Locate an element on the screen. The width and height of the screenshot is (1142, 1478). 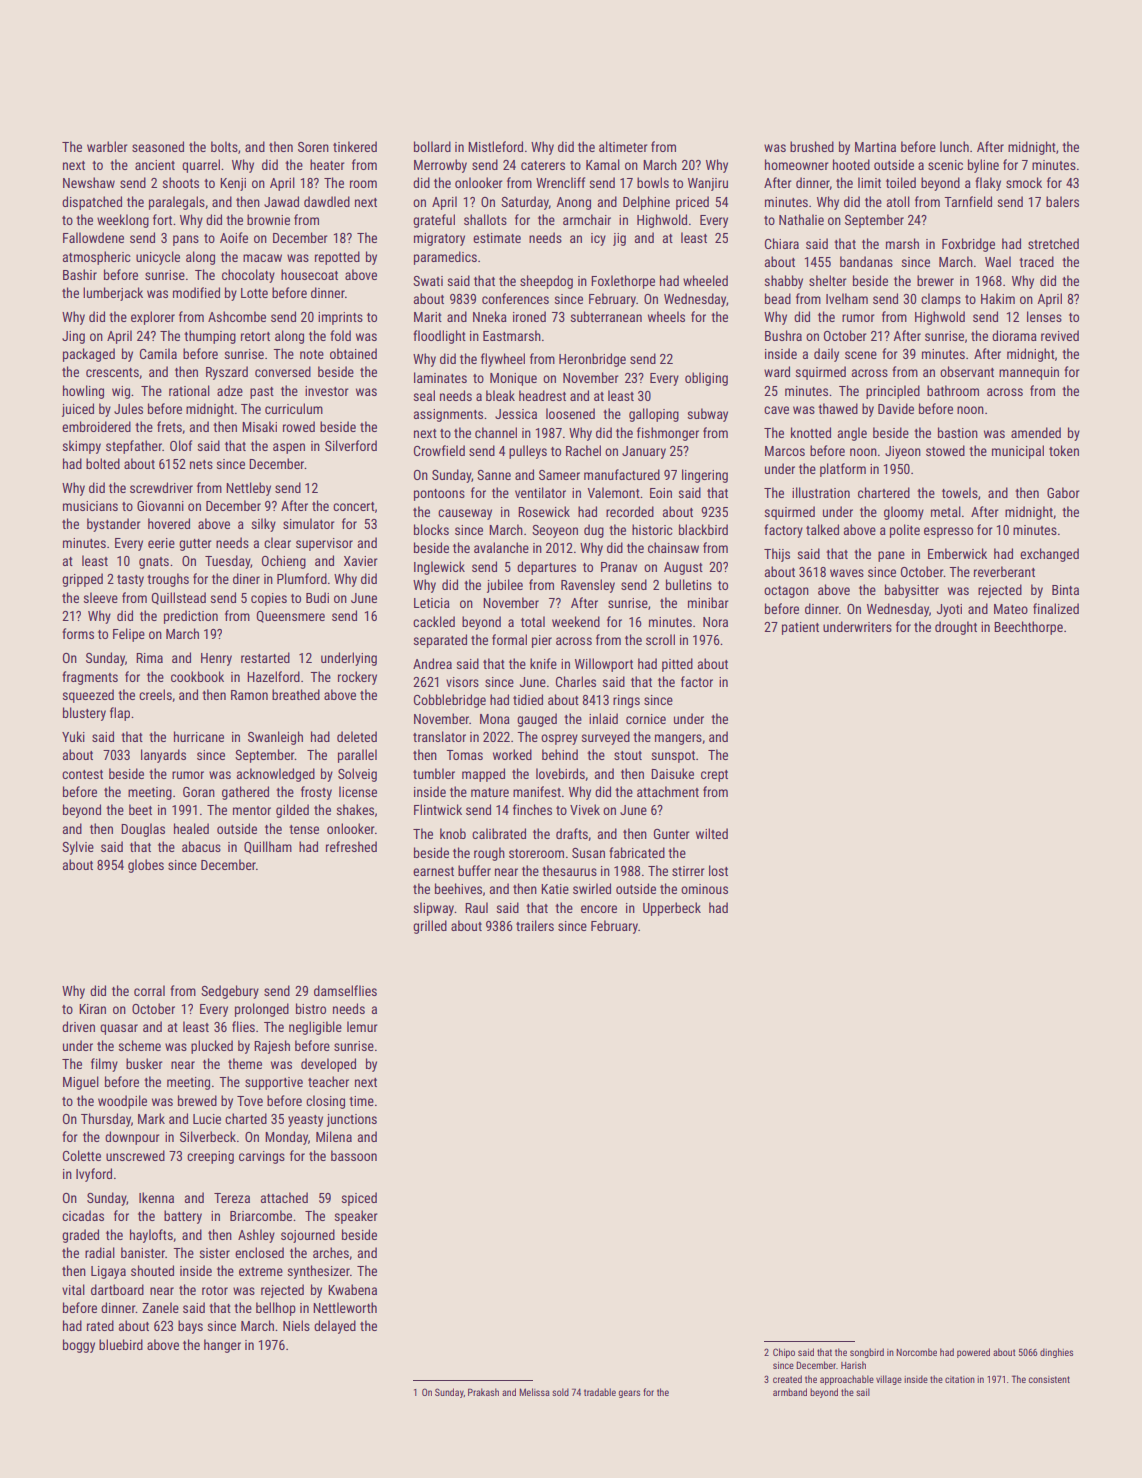
Monday is located at coordinates (286, 1138).
